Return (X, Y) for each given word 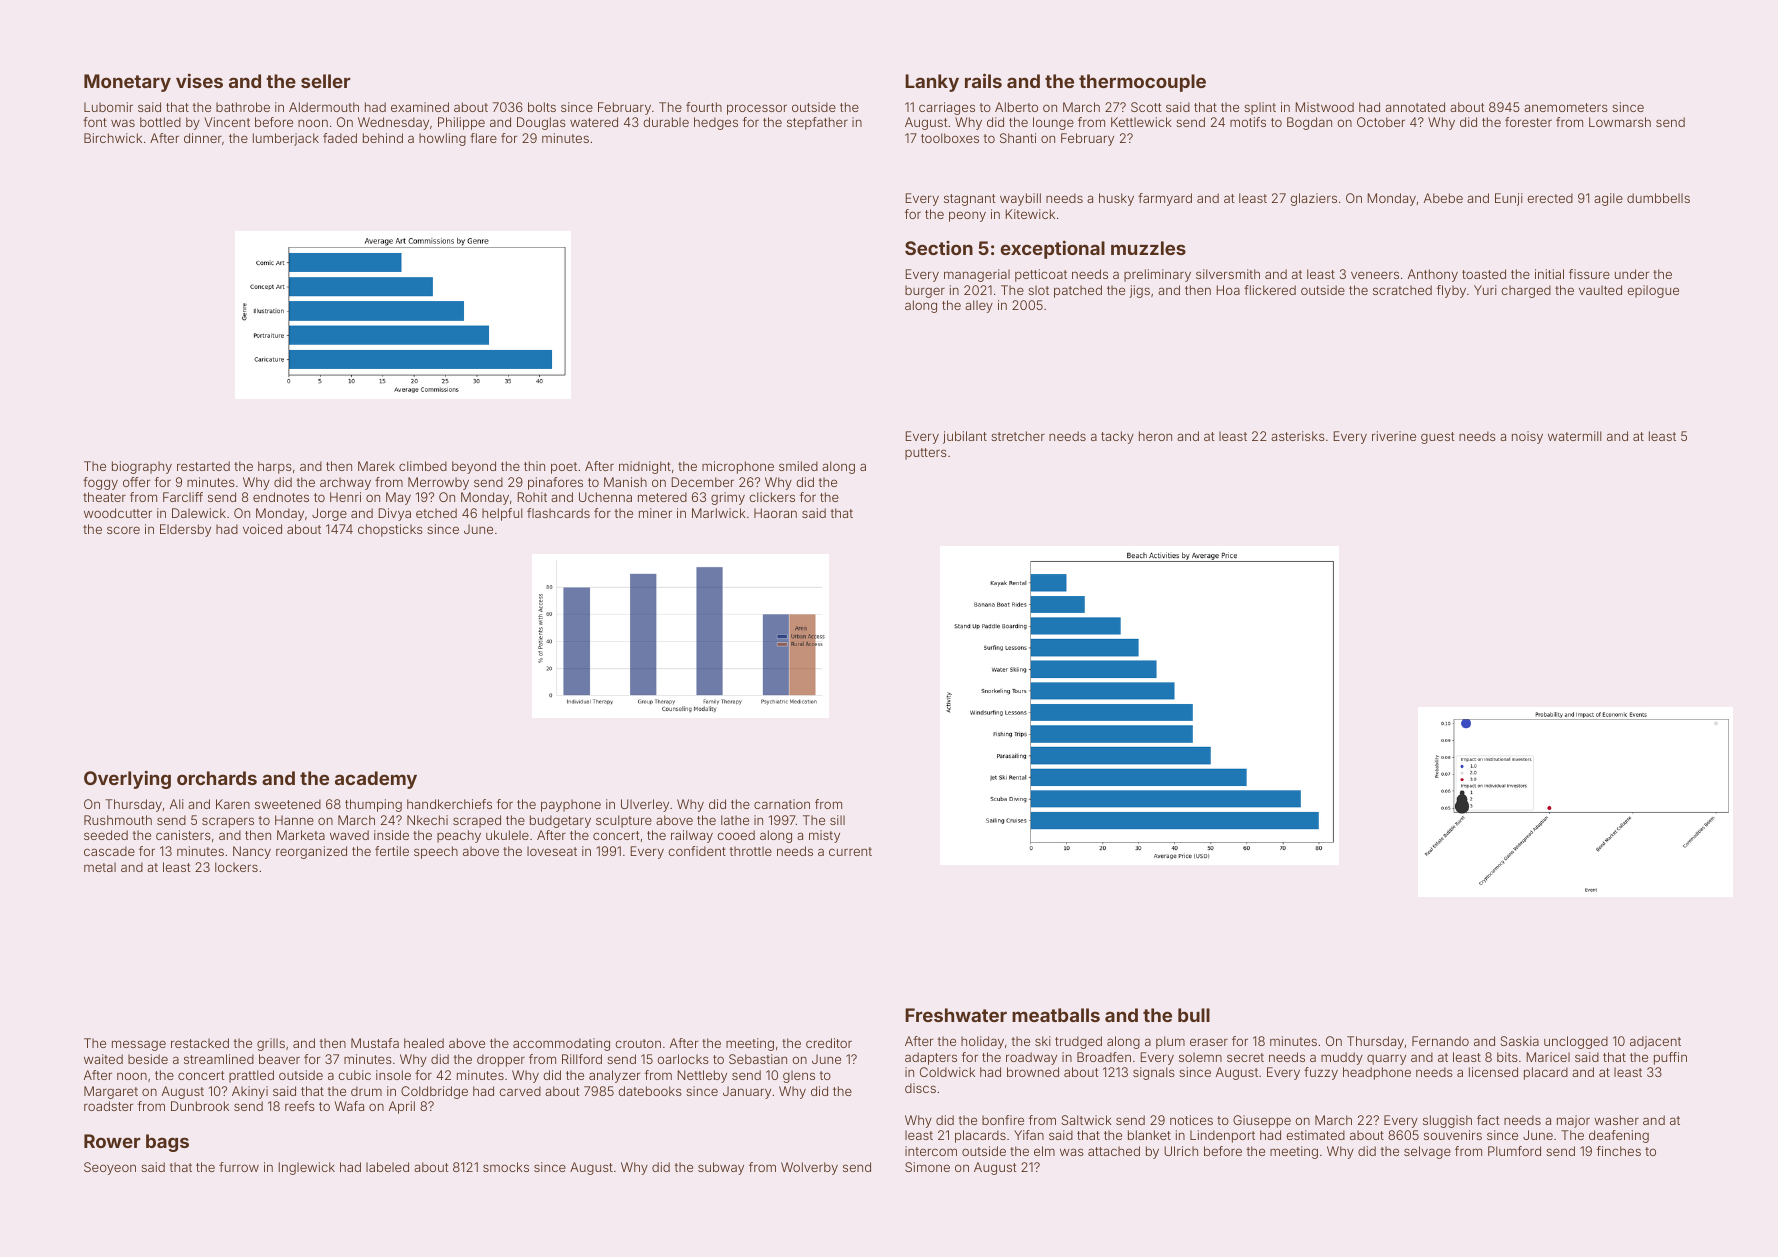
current (850, 851)
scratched (1402, 290)
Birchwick (113, 138)
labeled (387, 1167)
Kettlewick (1141, 122)
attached (1114, 1151)
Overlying (127, 780)
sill (837, 820)
